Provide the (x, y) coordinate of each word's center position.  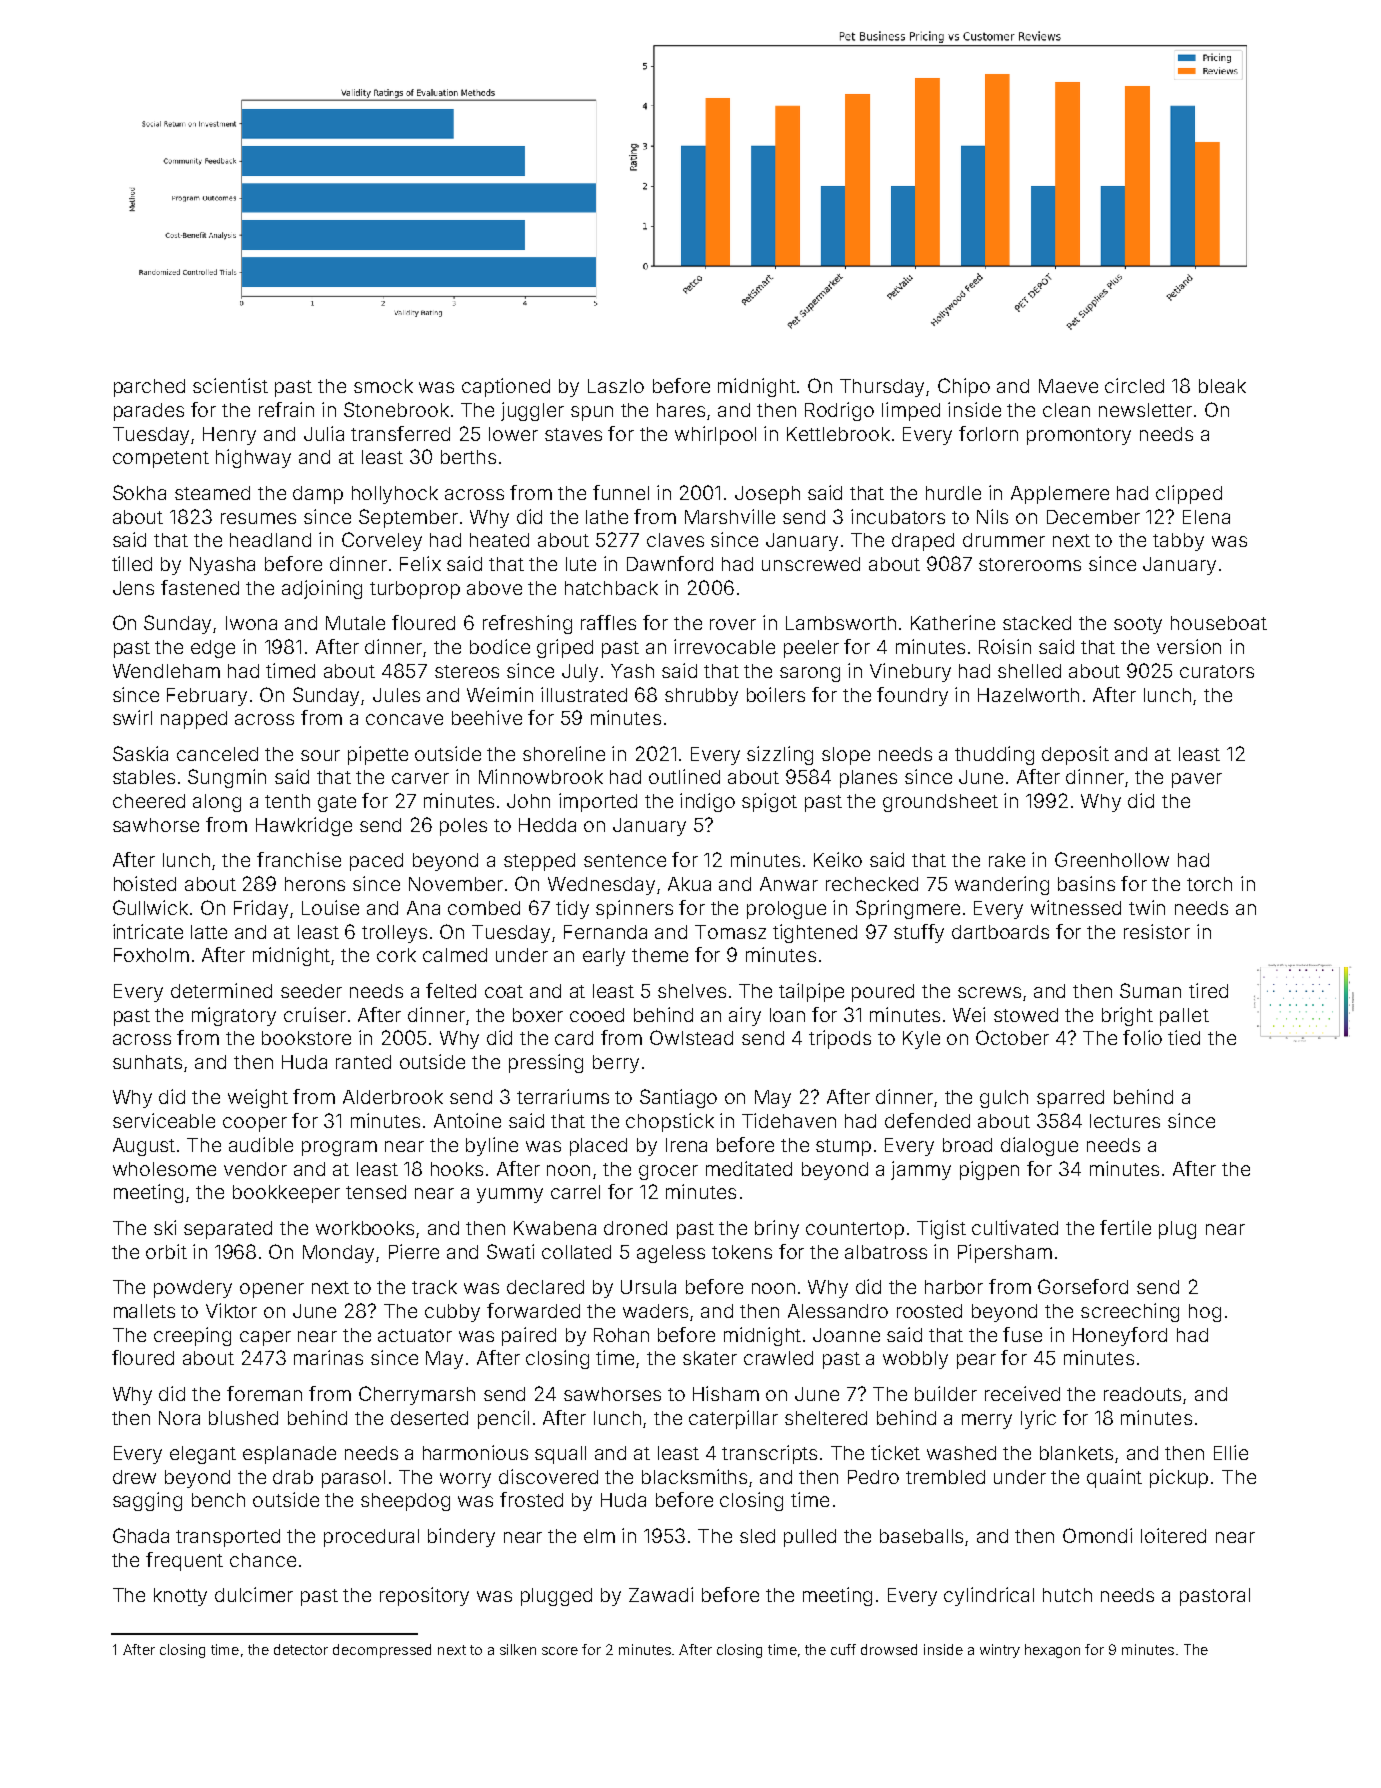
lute (581, 564)
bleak (1222, 386)
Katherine (953, 622)
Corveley (382, 541)
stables (144, 777)
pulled (810, 1538)
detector (301, 1649)
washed (961, 1453)
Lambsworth (841, 623)
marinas (328, 1357)
